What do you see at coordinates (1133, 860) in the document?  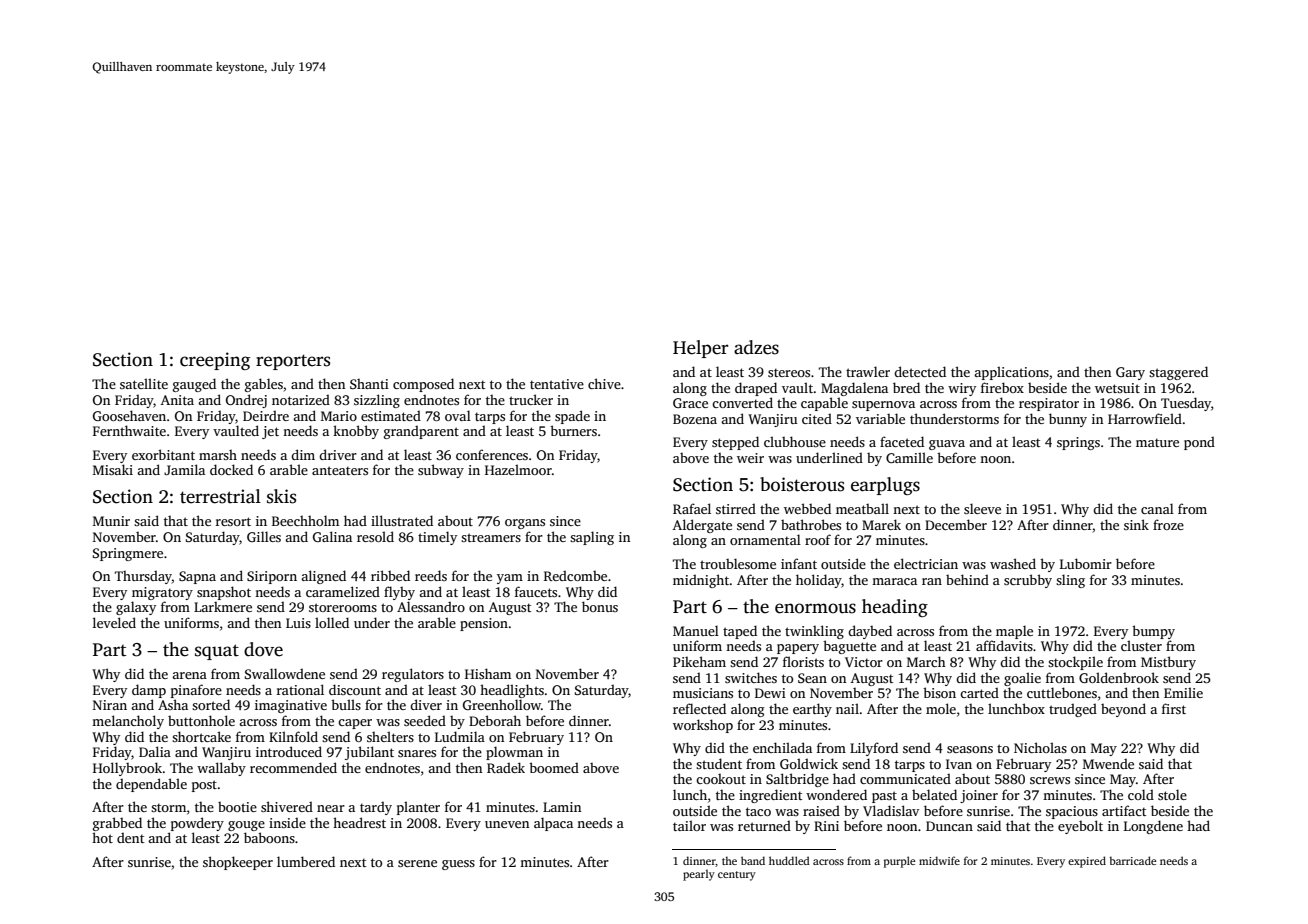 I see `barricade` at bounding box center [1133, 860].
